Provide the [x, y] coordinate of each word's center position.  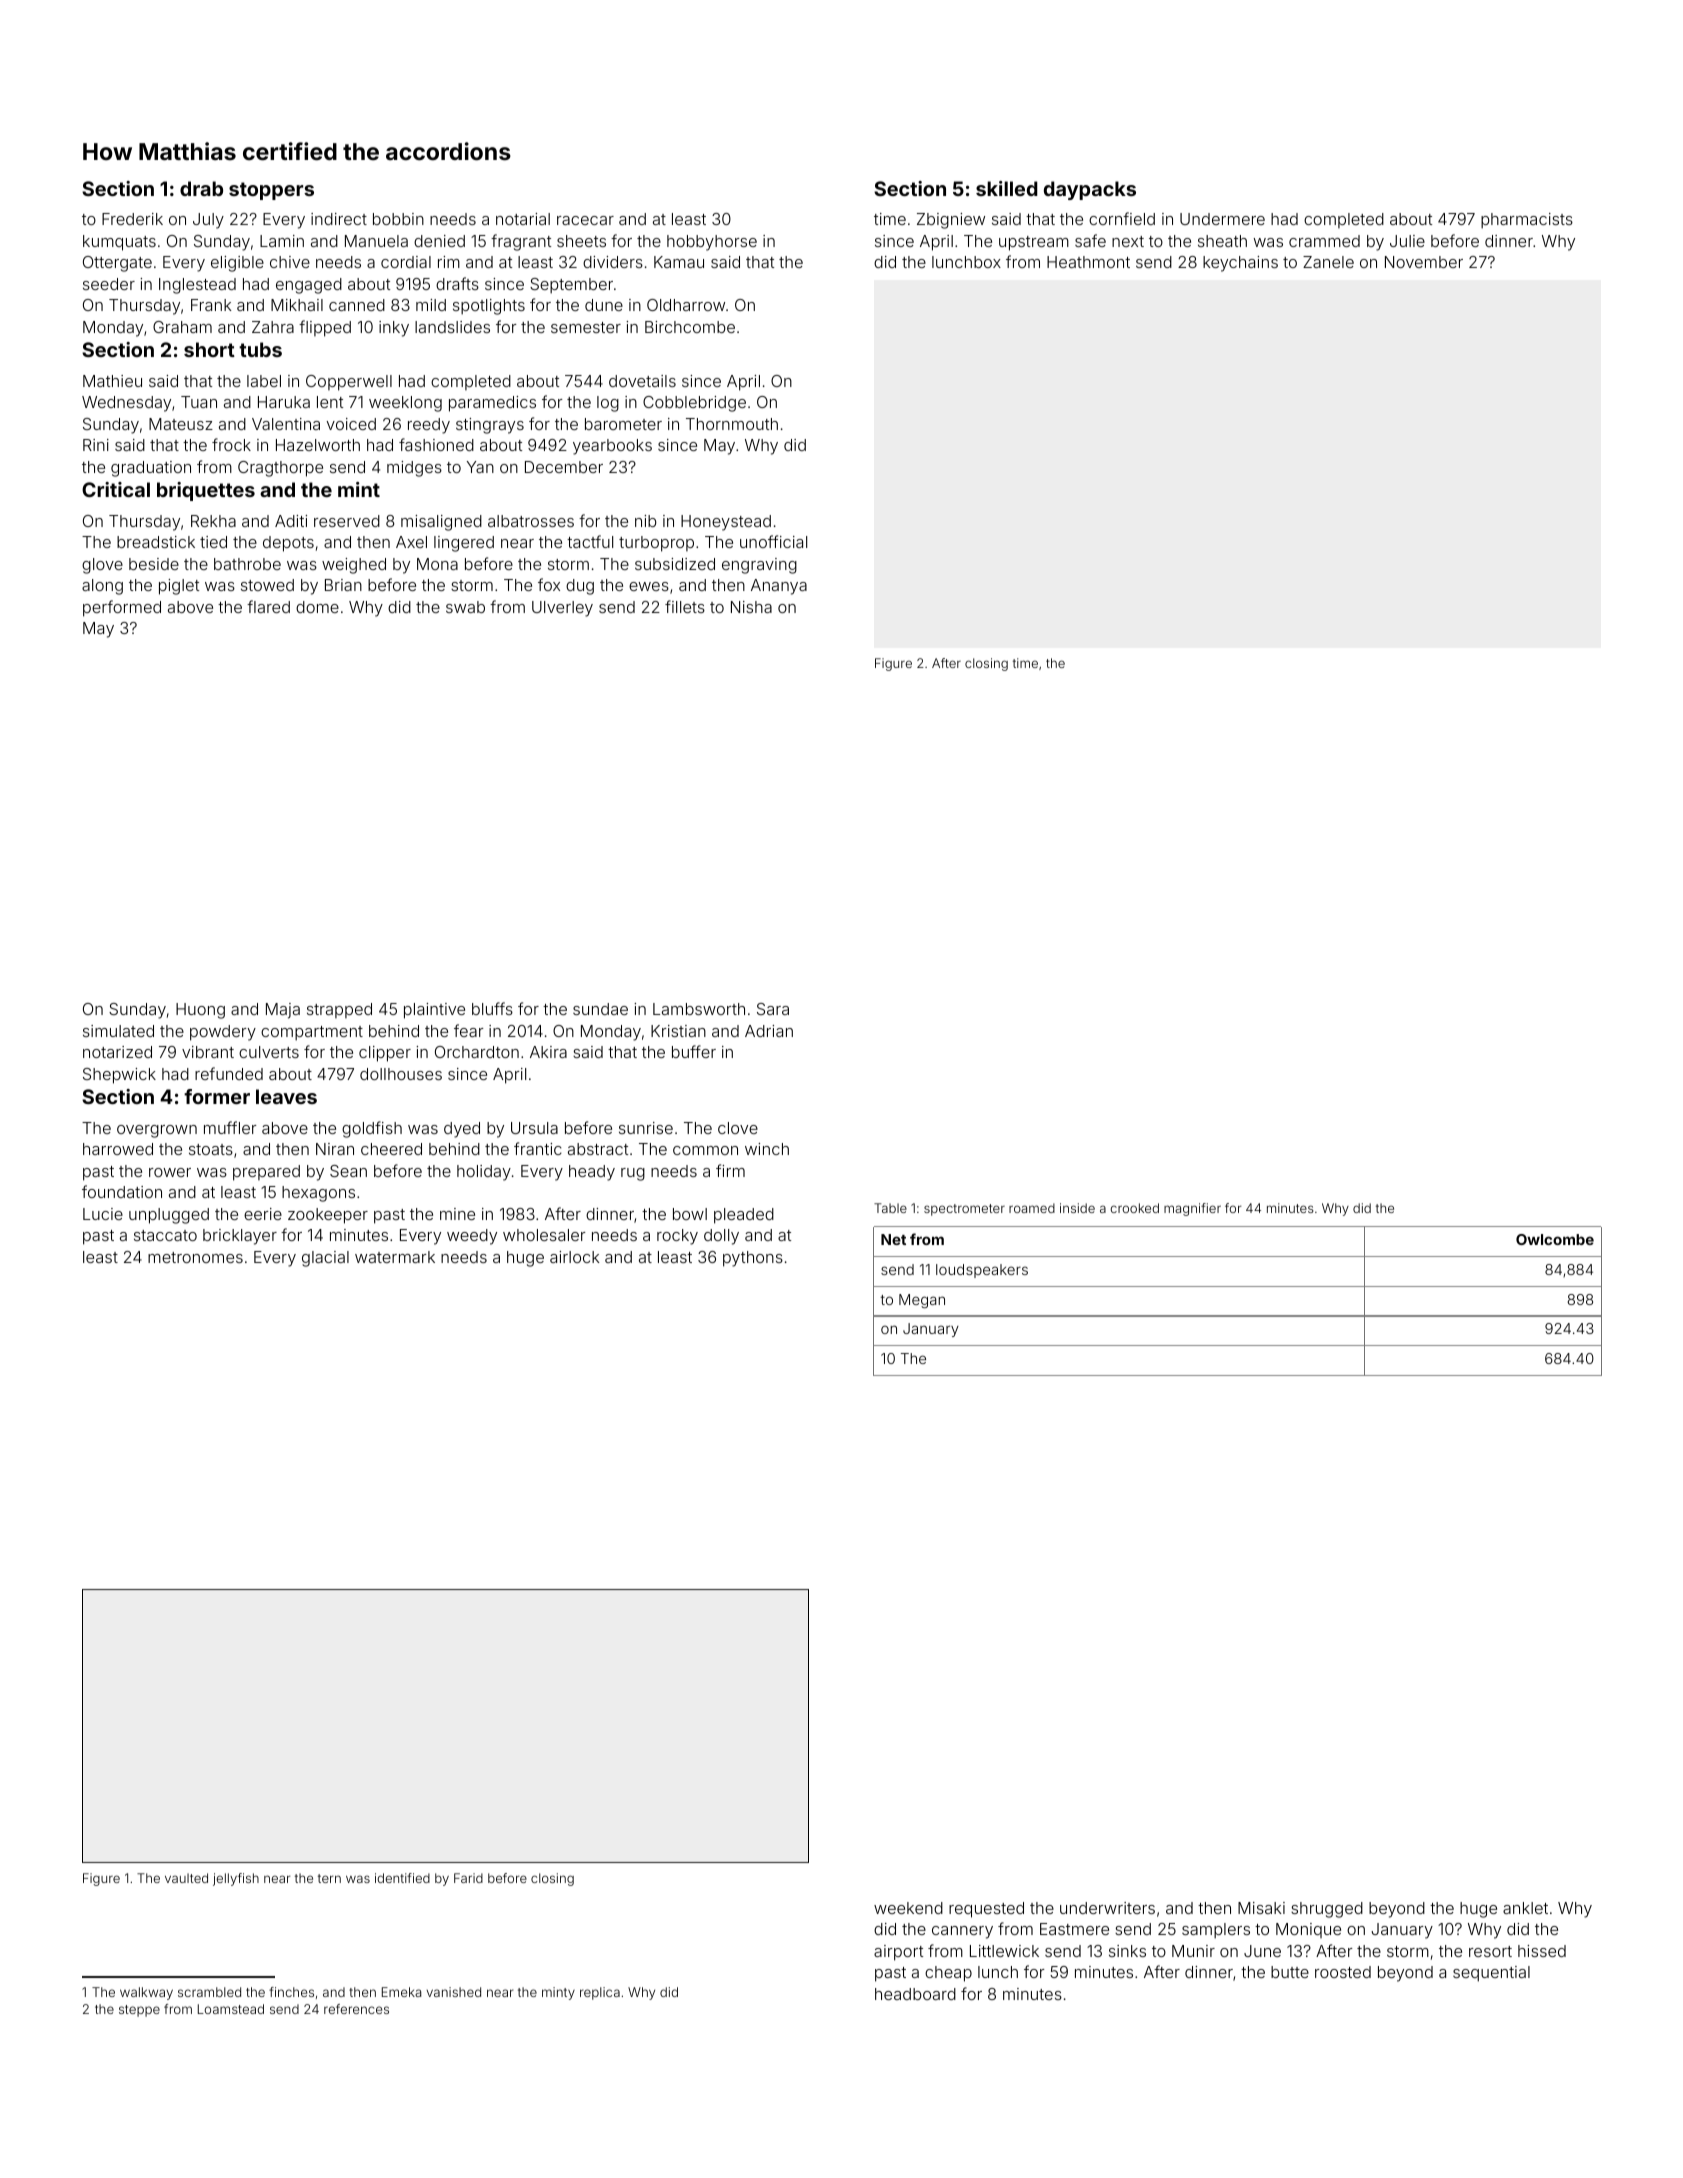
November [1424, 262]
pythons [753, 1259]
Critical [116, 489]
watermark [395, 1257]
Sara [773, 1009]
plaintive [434, 1011]
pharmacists [1527, 221]
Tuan [199, 402]
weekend [908, 1908]
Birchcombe [690, 327]
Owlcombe [1555, 1239]
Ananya [779, 587]
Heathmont [1088, 262]
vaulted [186, 1878]
